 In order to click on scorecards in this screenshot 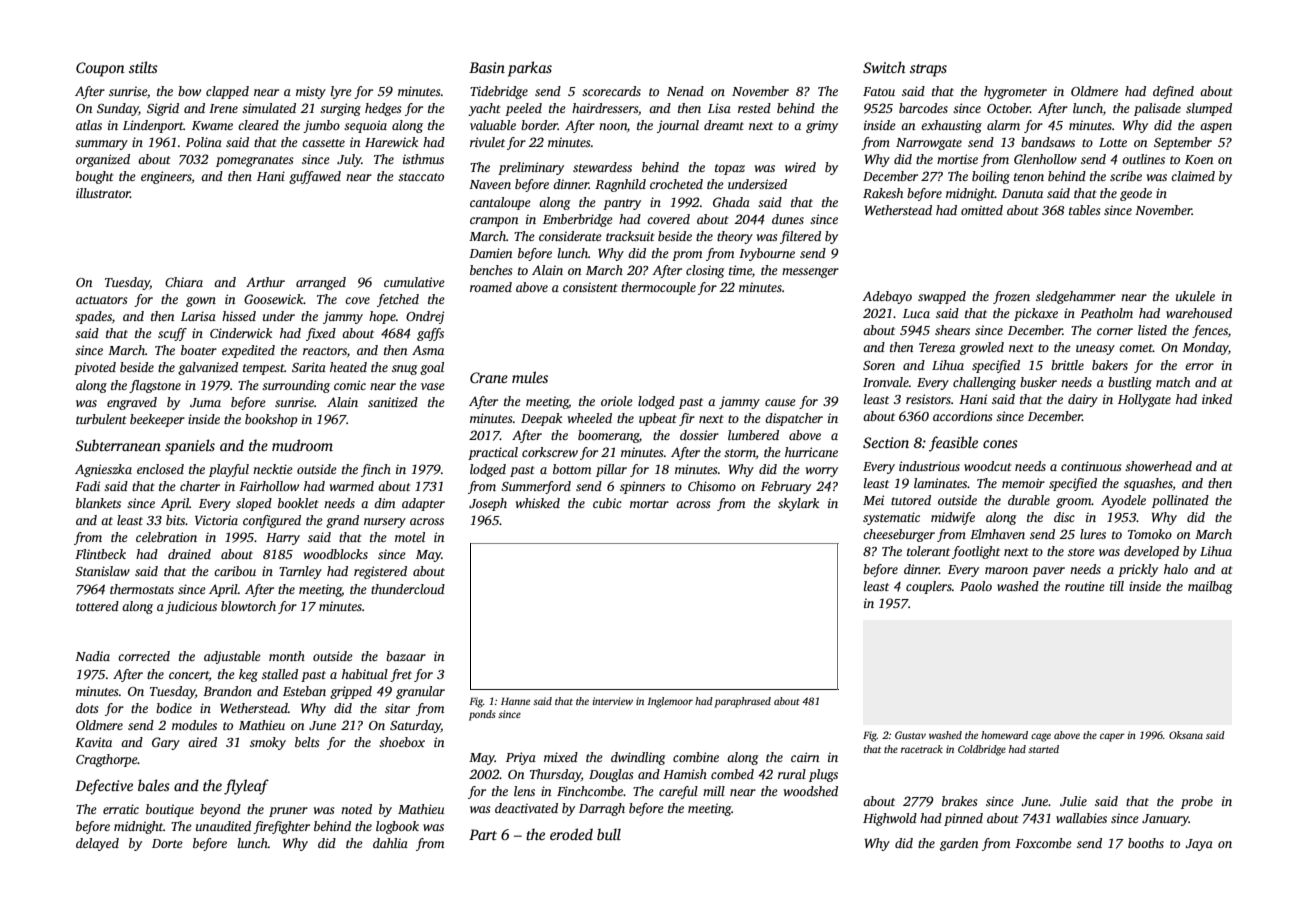, I will do `click(611, 91)`.
